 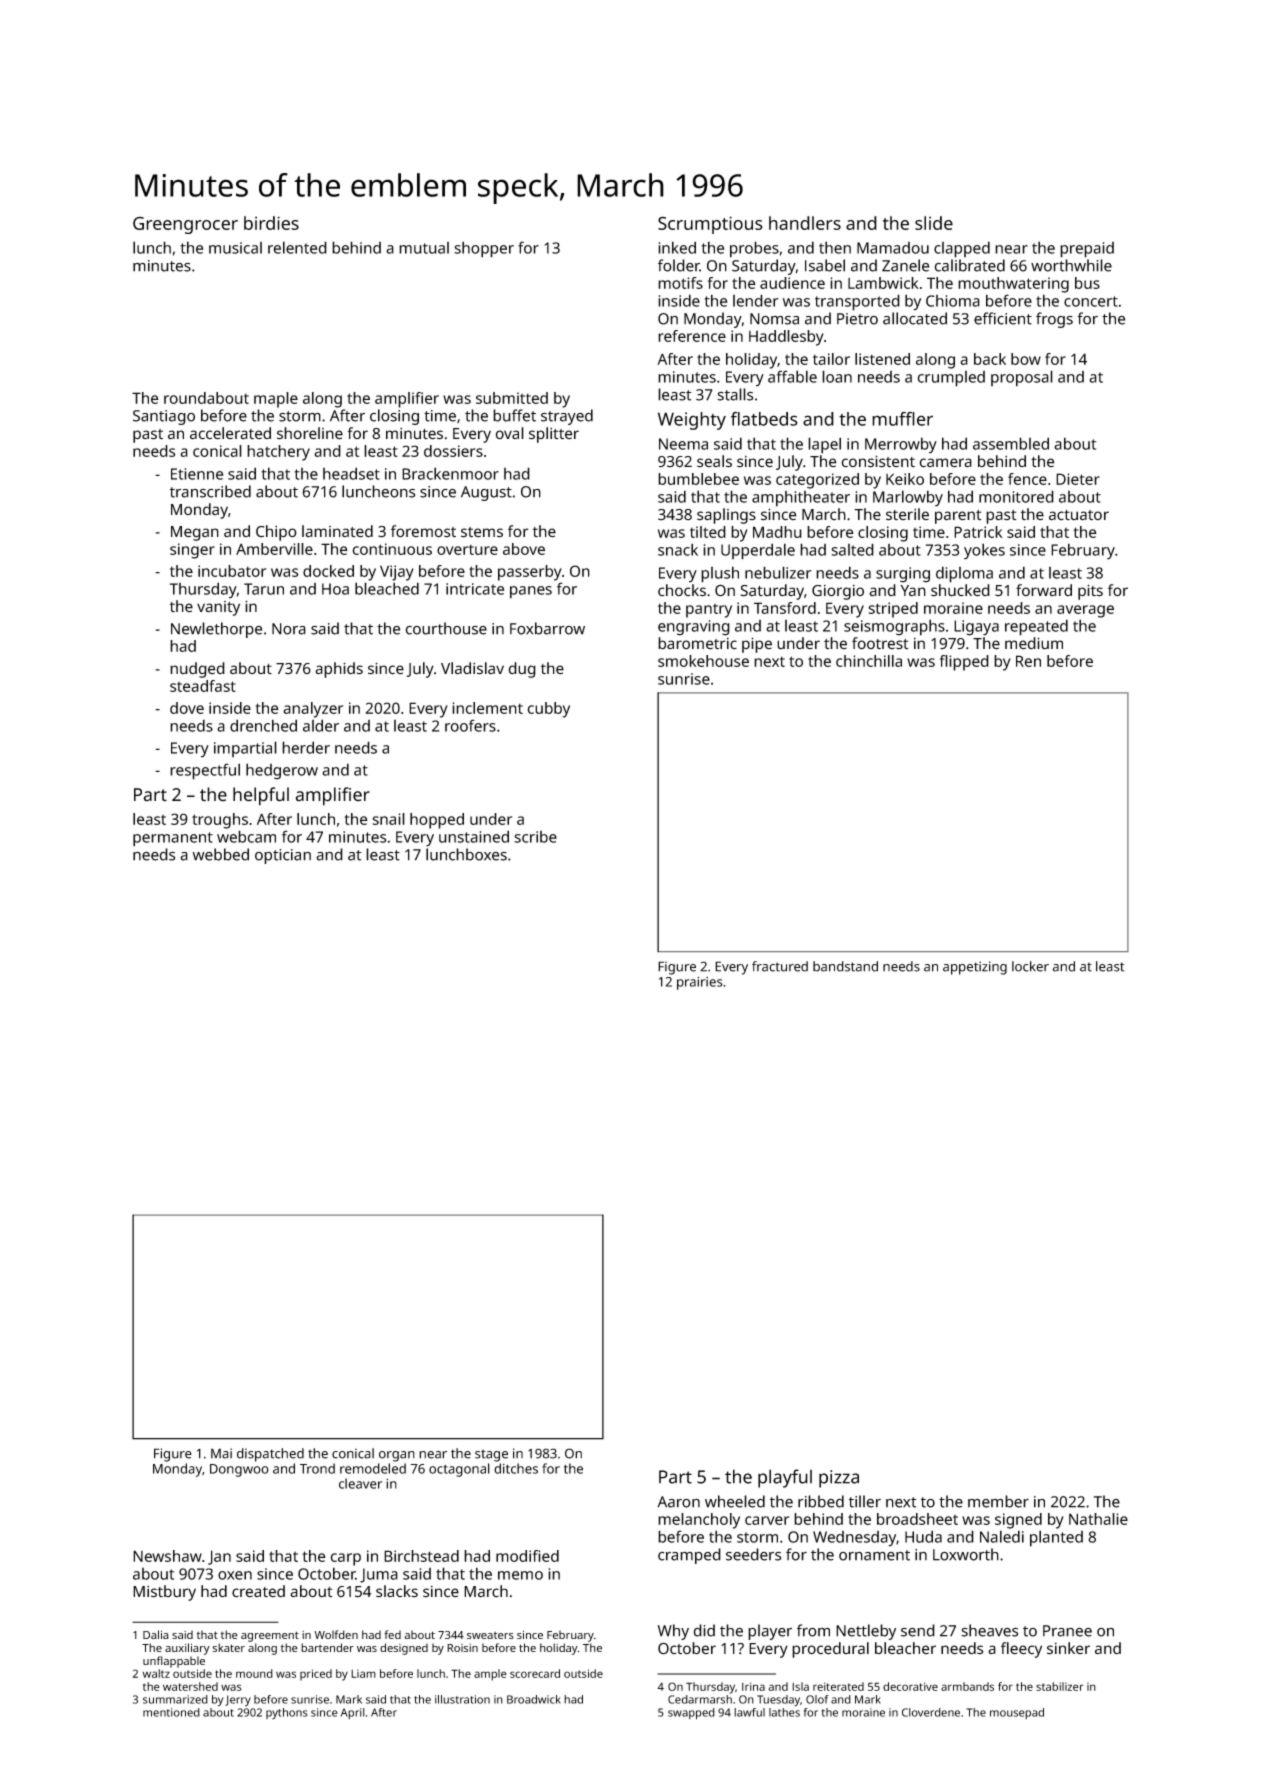 What do you see at coordinates (720, 574) in the document?
I see `plush` at bounding box center [720, 574].
